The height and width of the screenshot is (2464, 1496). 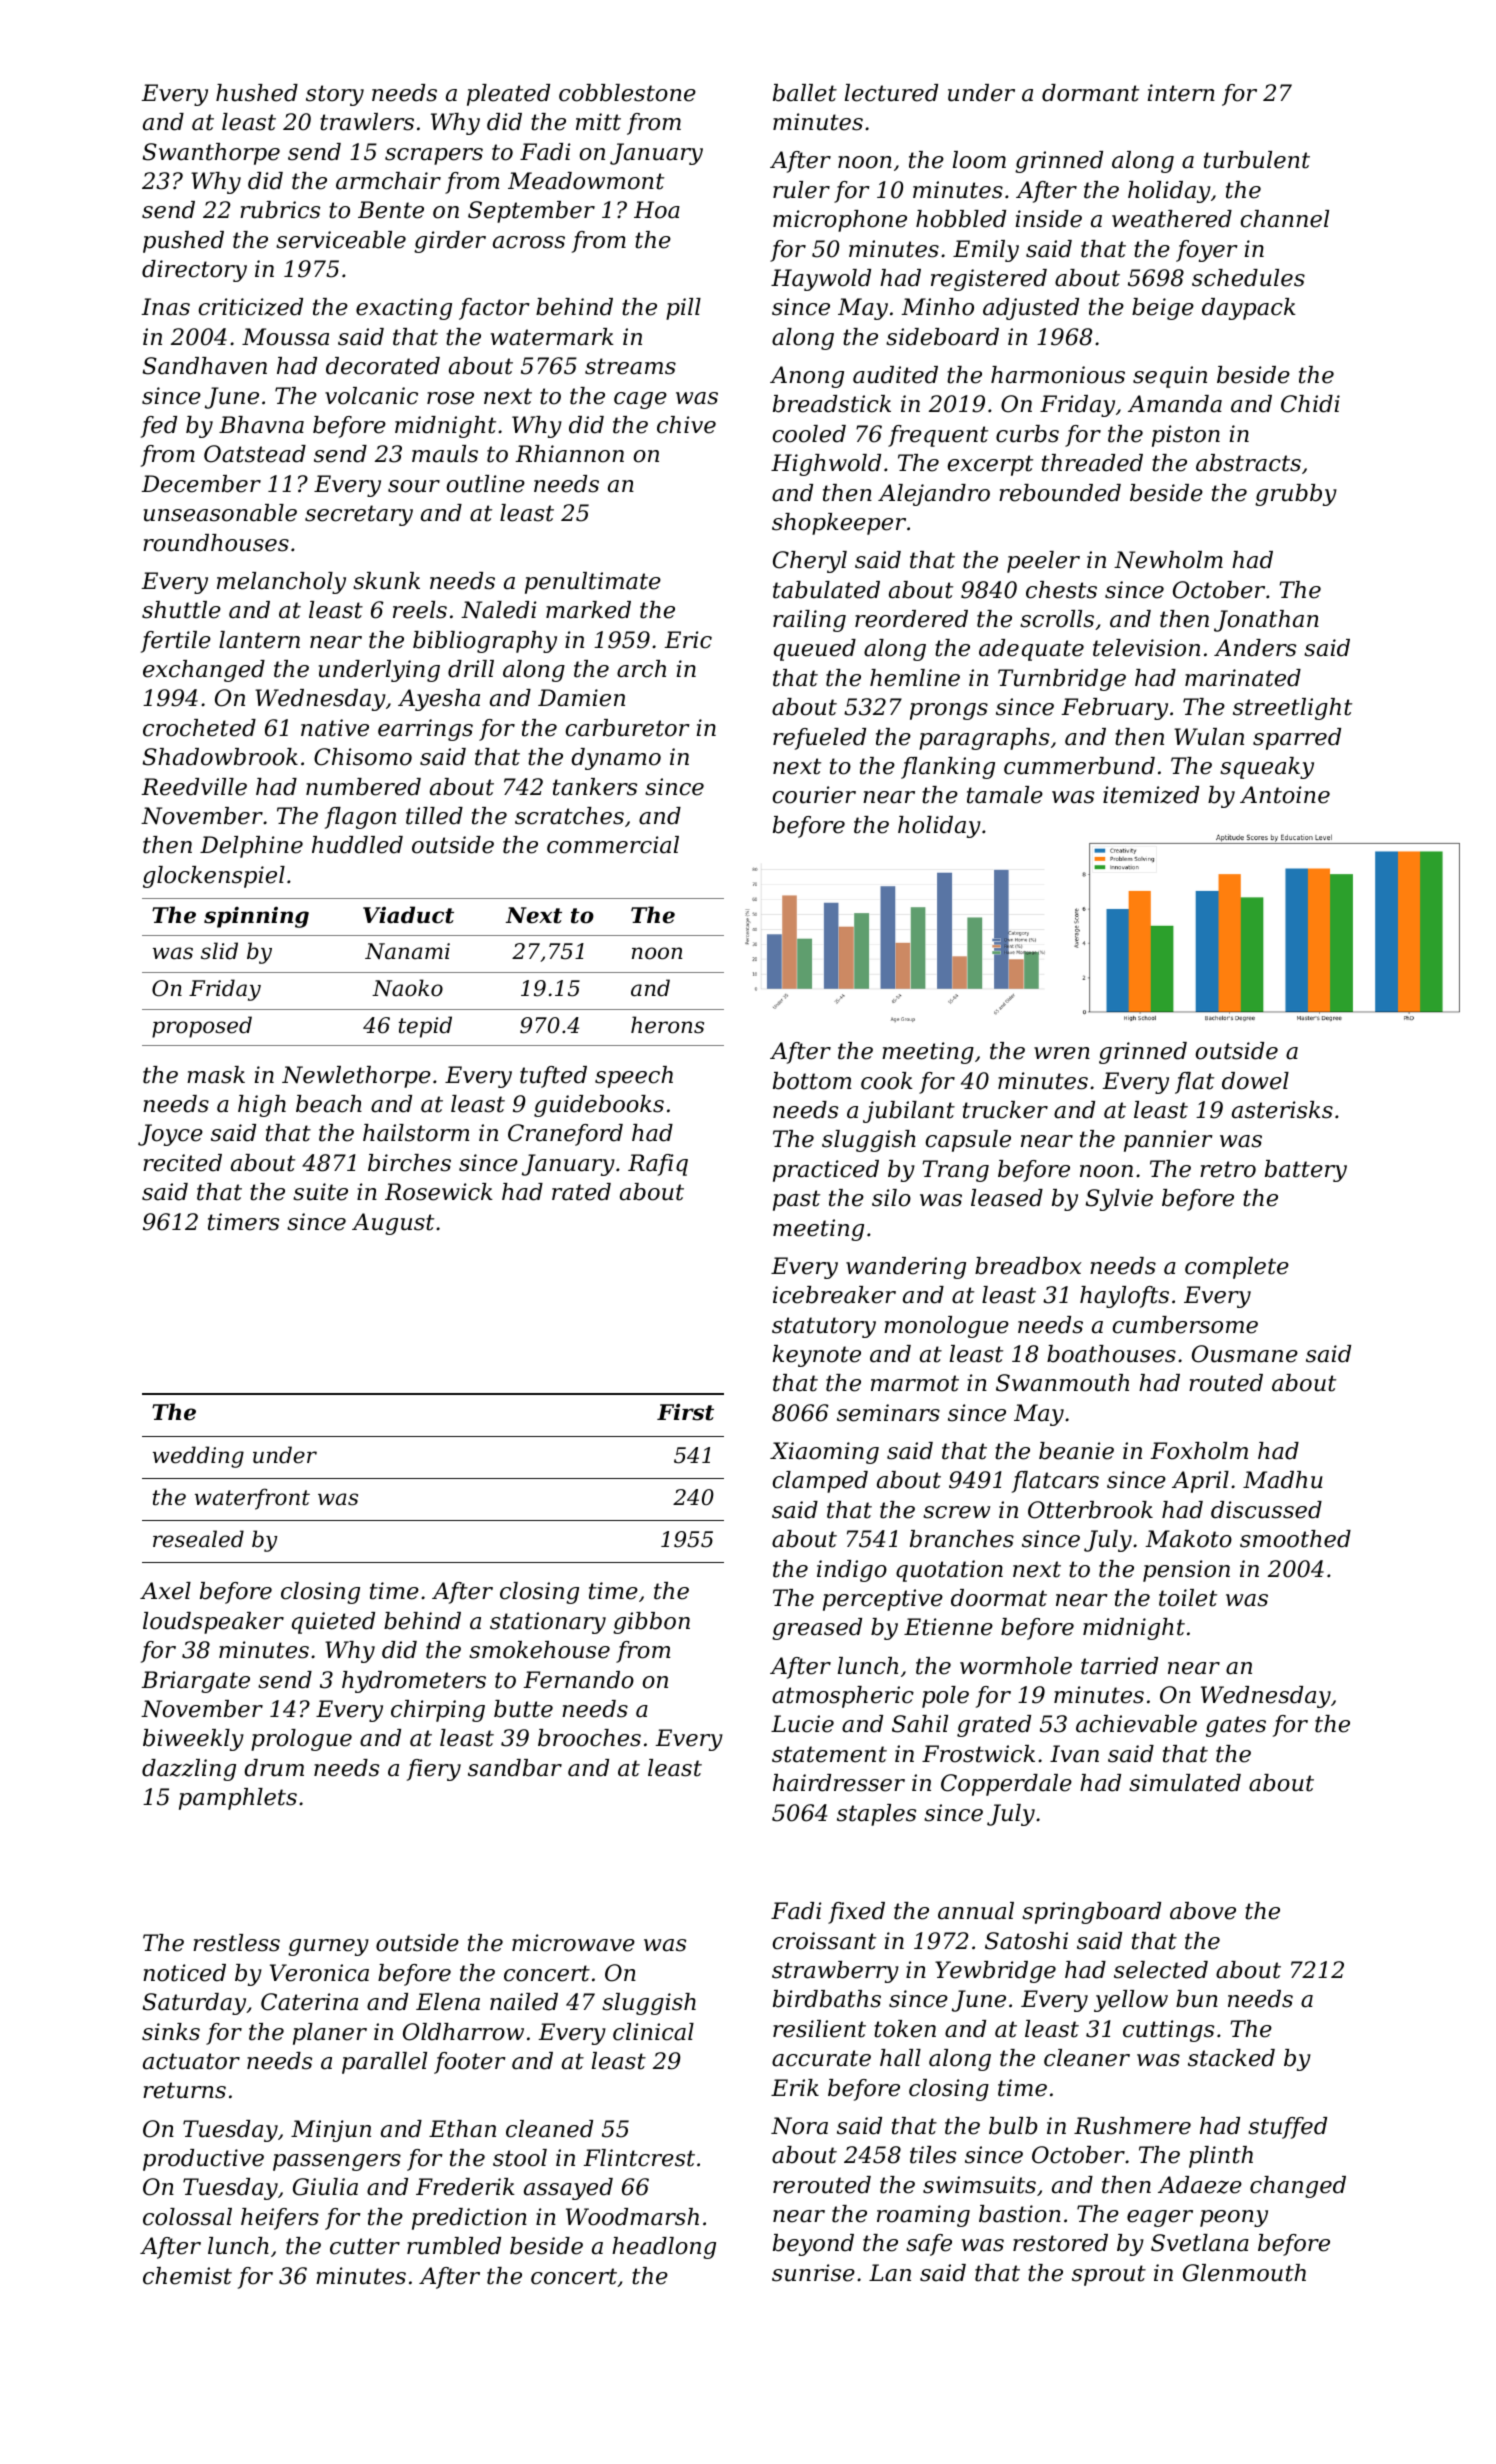 I want to click on hailstorm, so click(x=416, y=1133).
